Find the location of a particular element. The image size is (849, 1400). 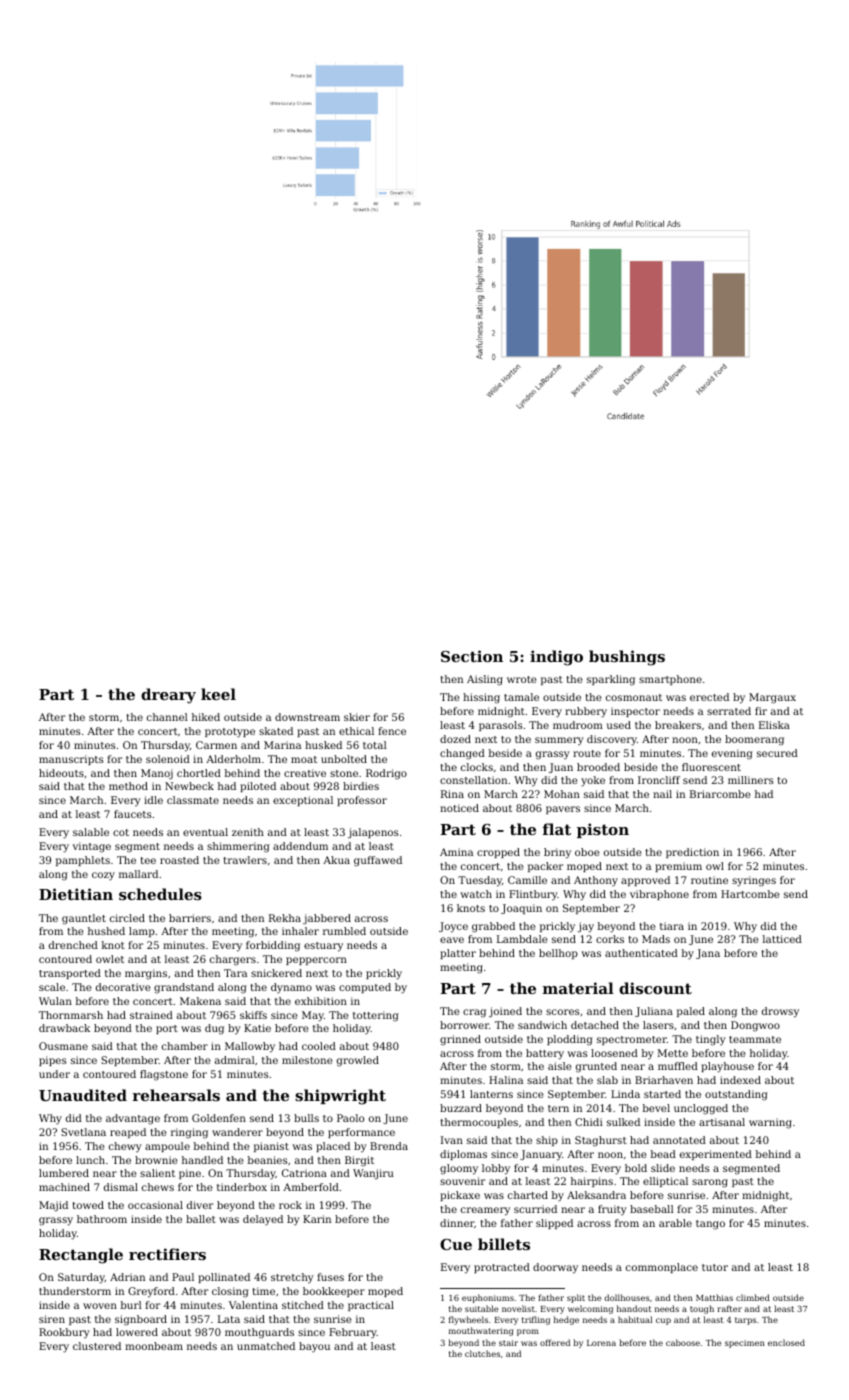

dreary is located at coordinates (168, 696).
